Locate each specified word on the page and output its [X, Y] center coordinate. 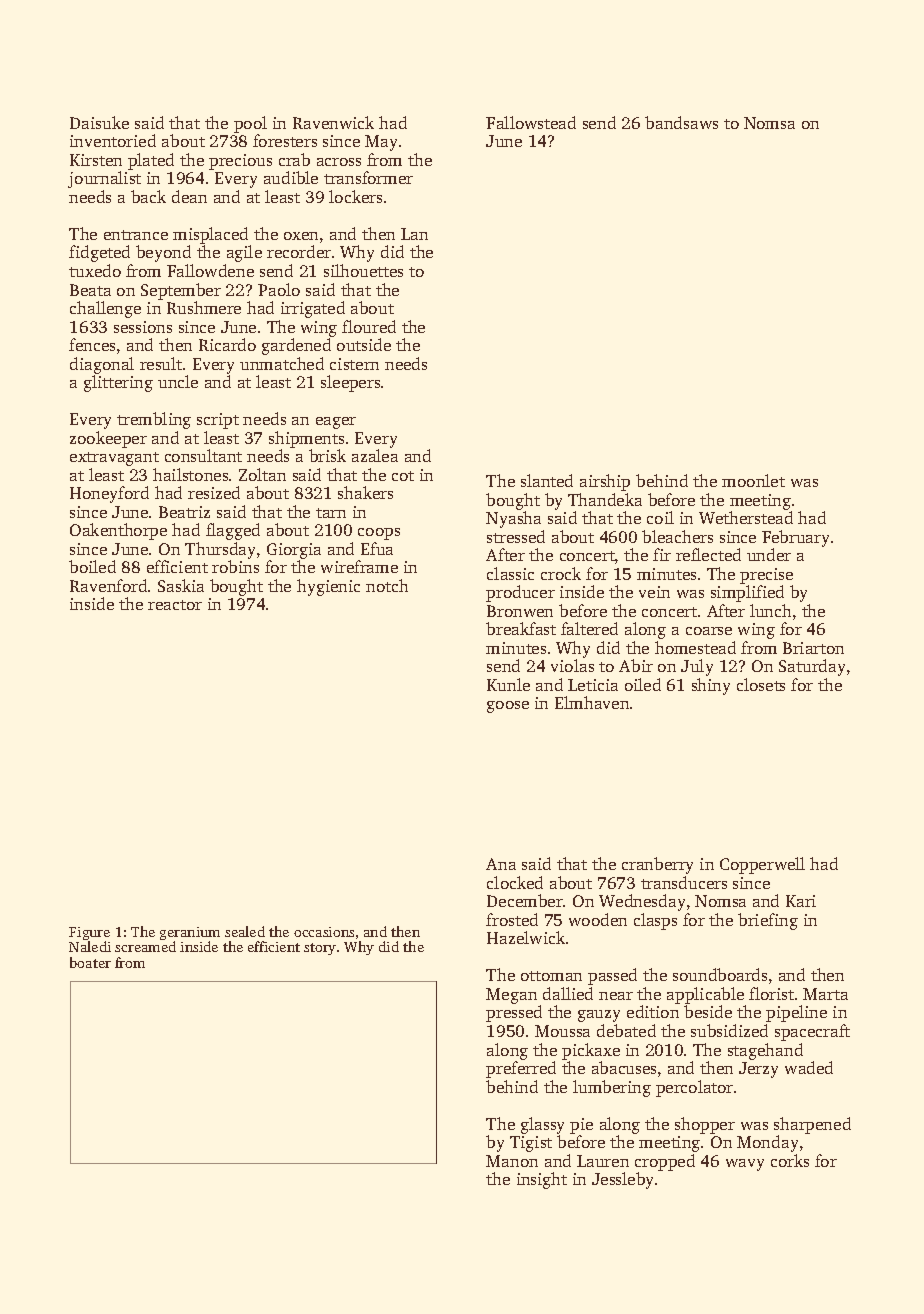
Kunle [508, 684]
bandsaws [681, 122]
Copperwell [762, 865]
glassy [542, 1125]
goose [508, 707]
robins [235, 566]
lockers [355, 196]
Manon [512, 1161]
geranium [190, 933]
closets [761, 684]
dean [189, 196]
